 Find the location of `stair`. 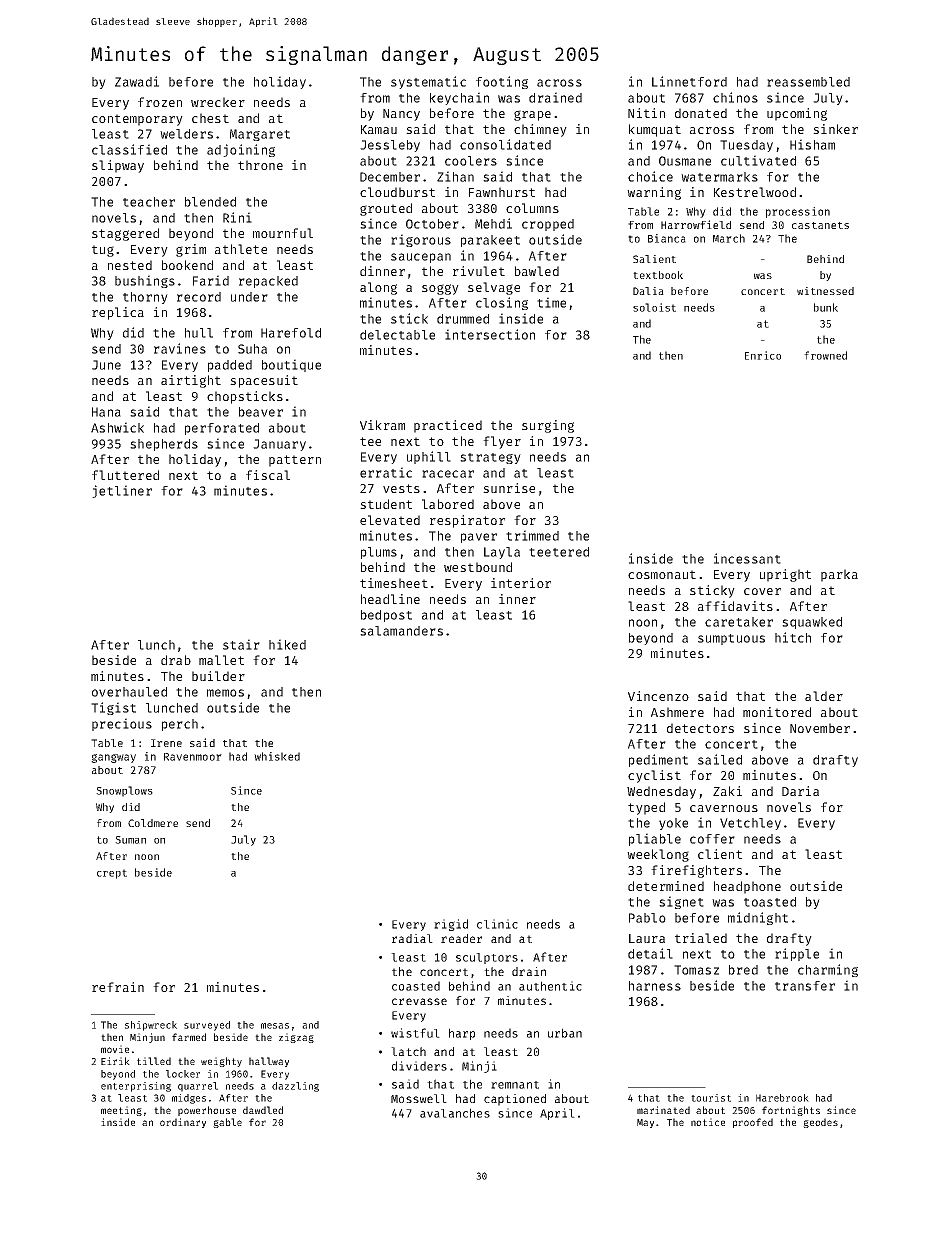

stair is located at coordinates (241, 644).
